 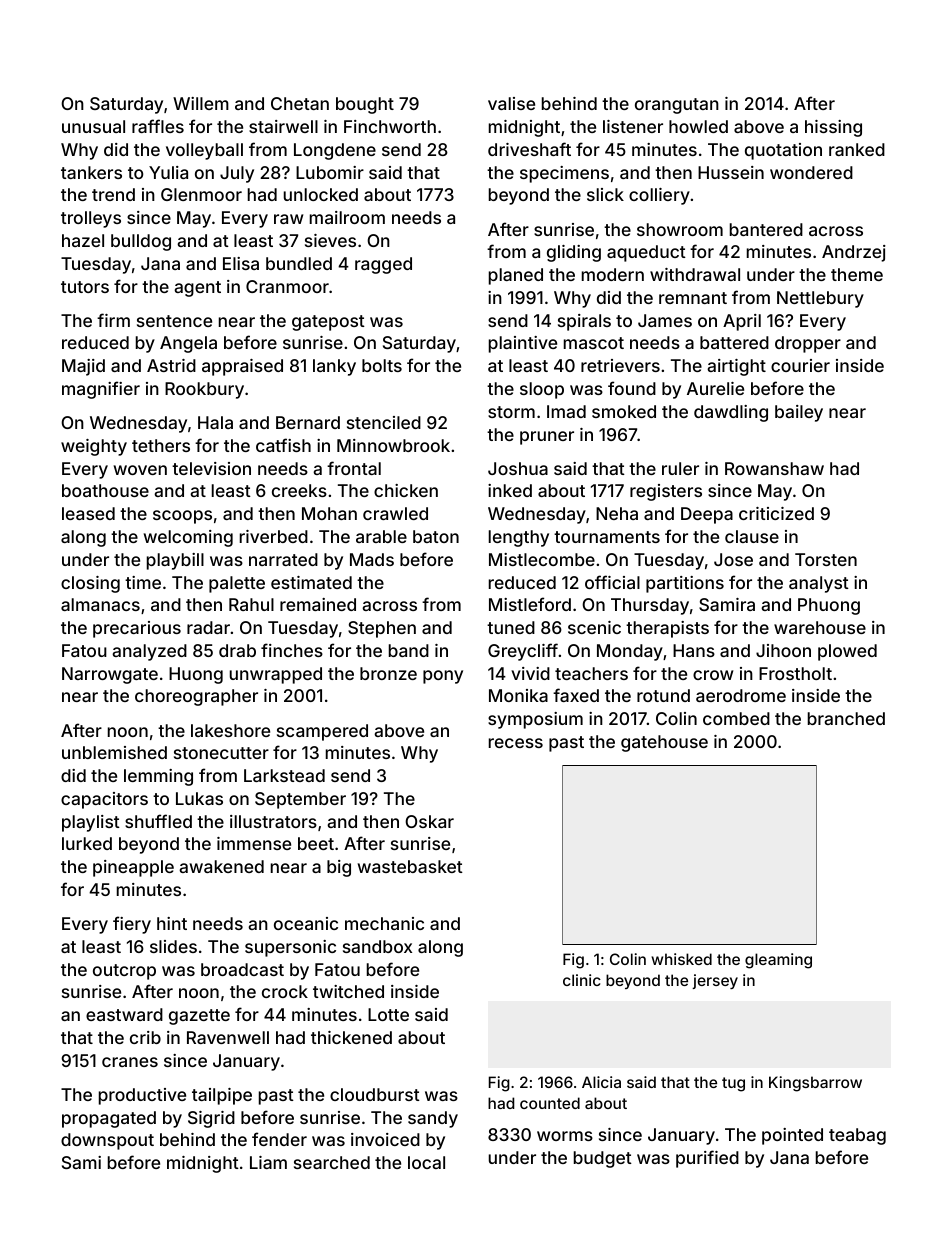 What do you see at coordinates (107, 1141) in the page?
I see `downspout` at bounding box center [107, 1141].
